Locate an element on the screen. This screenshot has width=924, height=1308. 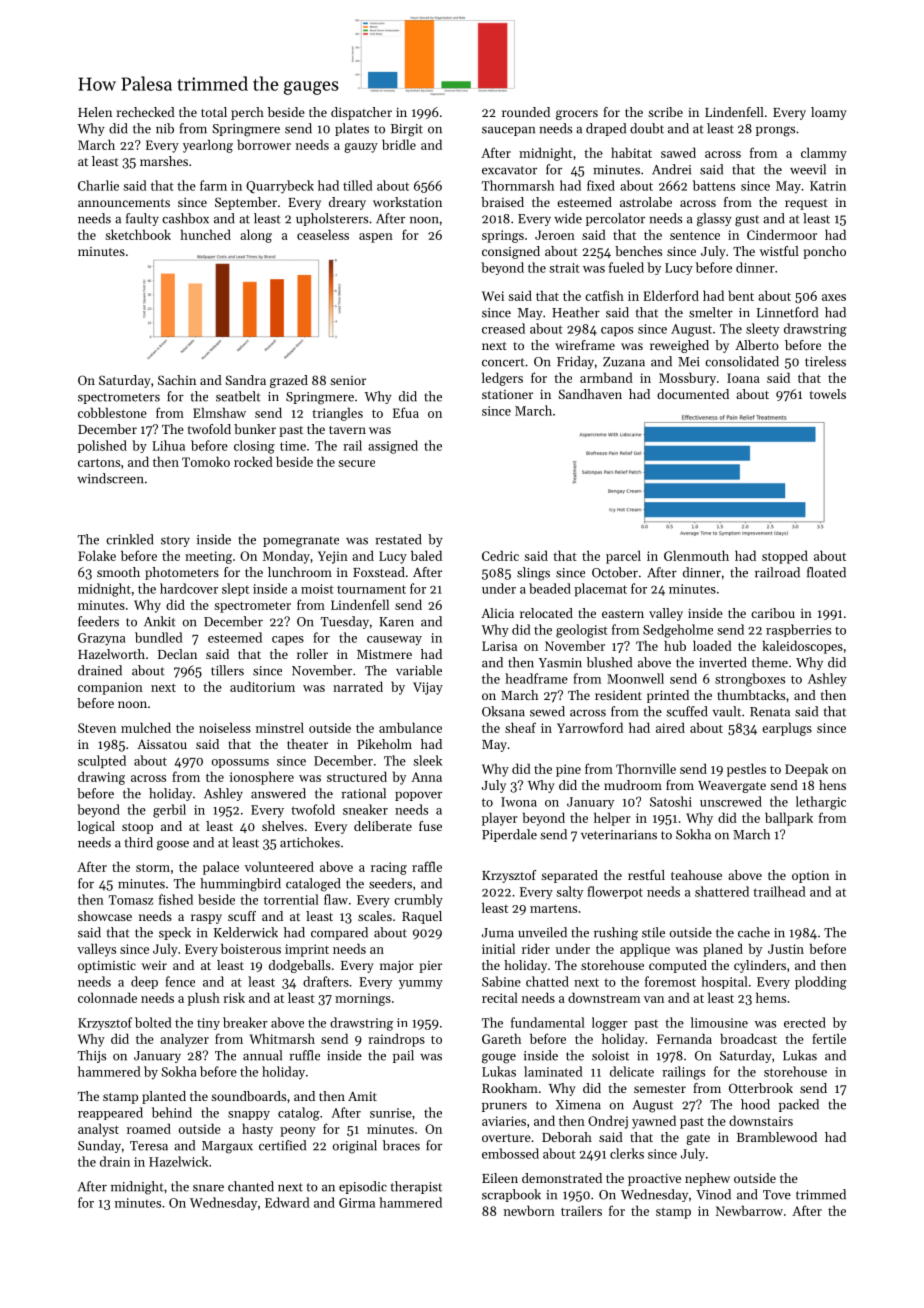
rounded is located at coordinates (526, 112).
